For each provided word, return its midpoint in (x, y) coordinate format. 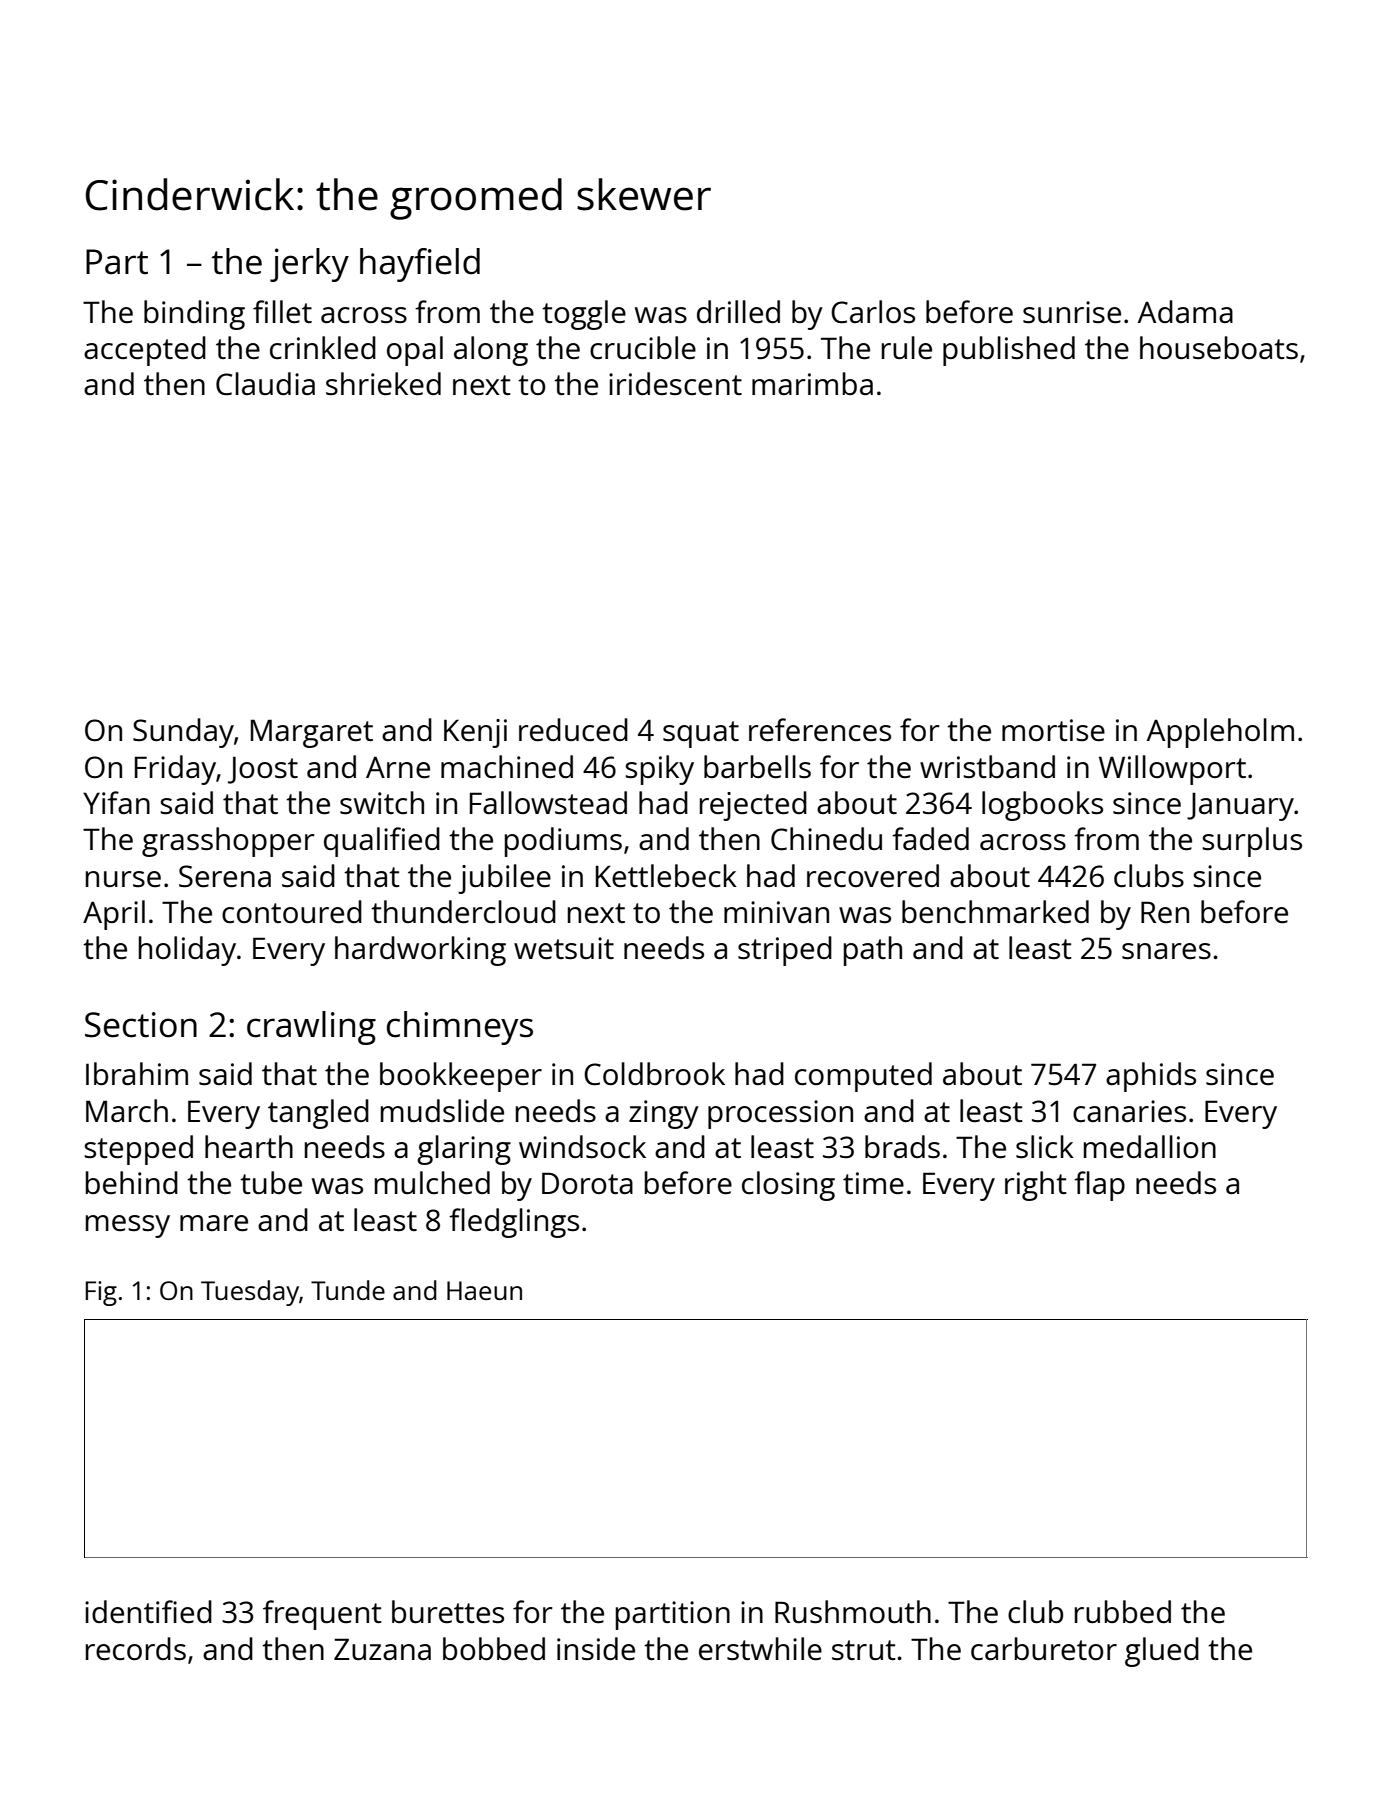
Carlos (873, 312)
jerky (309, 265)
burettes (448, 1612)
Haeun (484, 1290)
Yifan (116, 802)
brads (902, 1147)
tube (271, 1183)
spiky (659, 770)
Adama (1185, 311)
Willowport (1172, 770)
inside (596, 1649)
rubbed (1123, 1611)
